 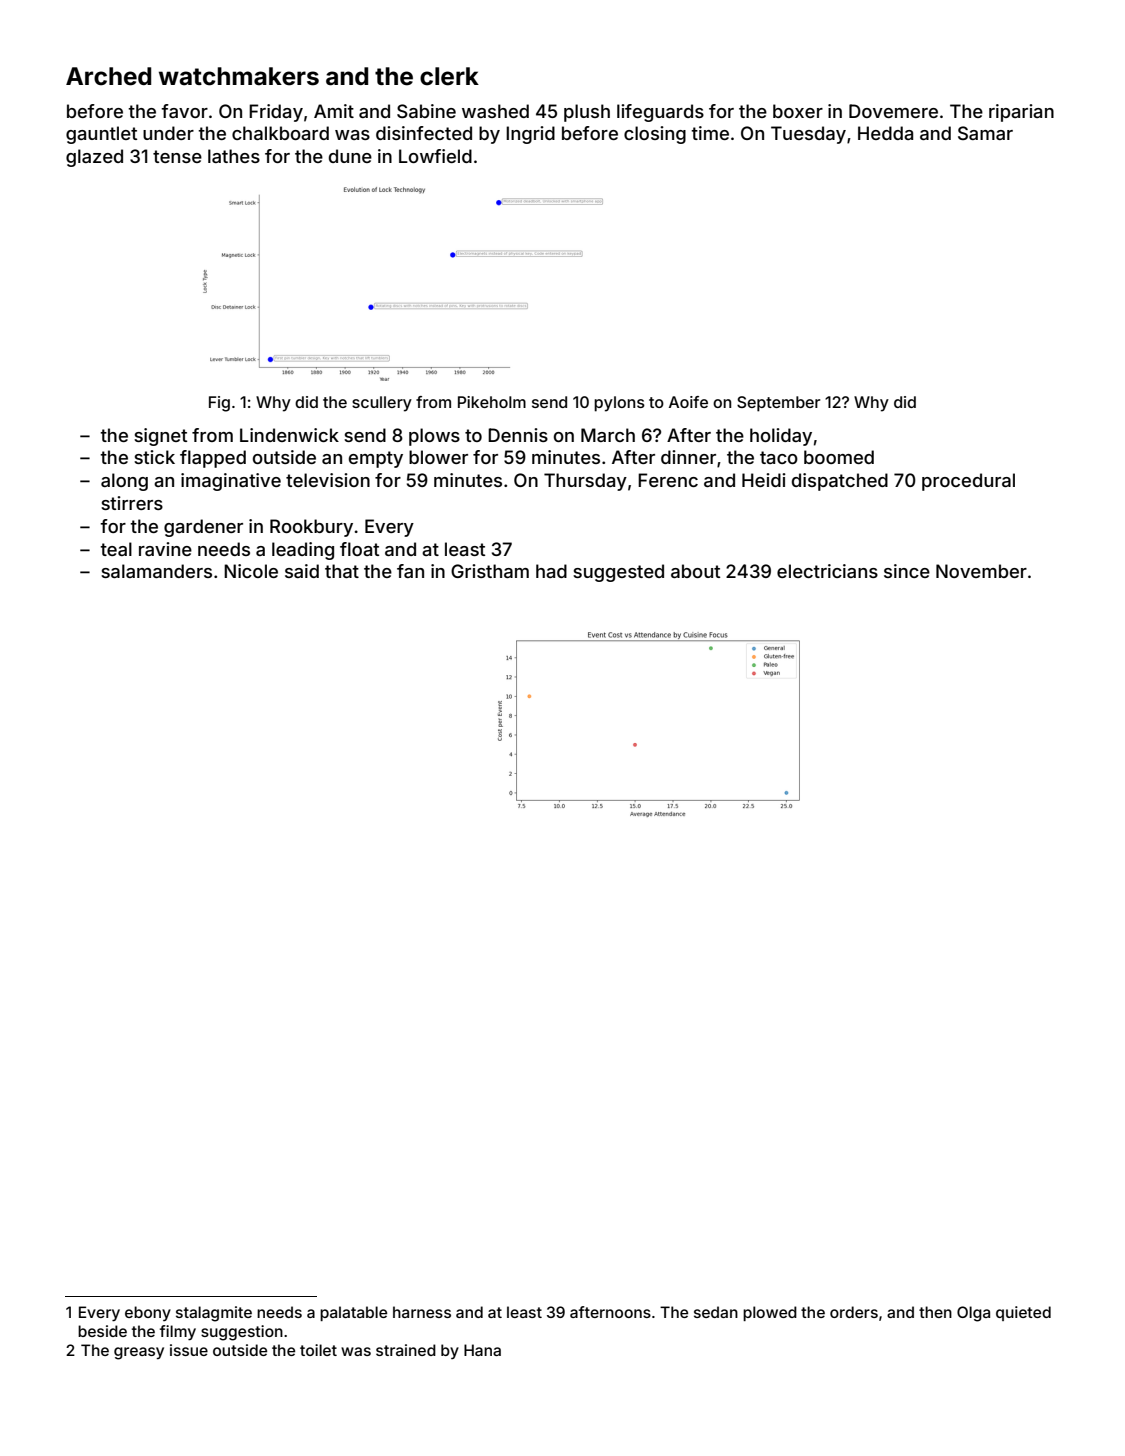 What do you see at coordinates (854, 1312) in the screenshot?
I see `orders` at bounding box center [854, 1312].
